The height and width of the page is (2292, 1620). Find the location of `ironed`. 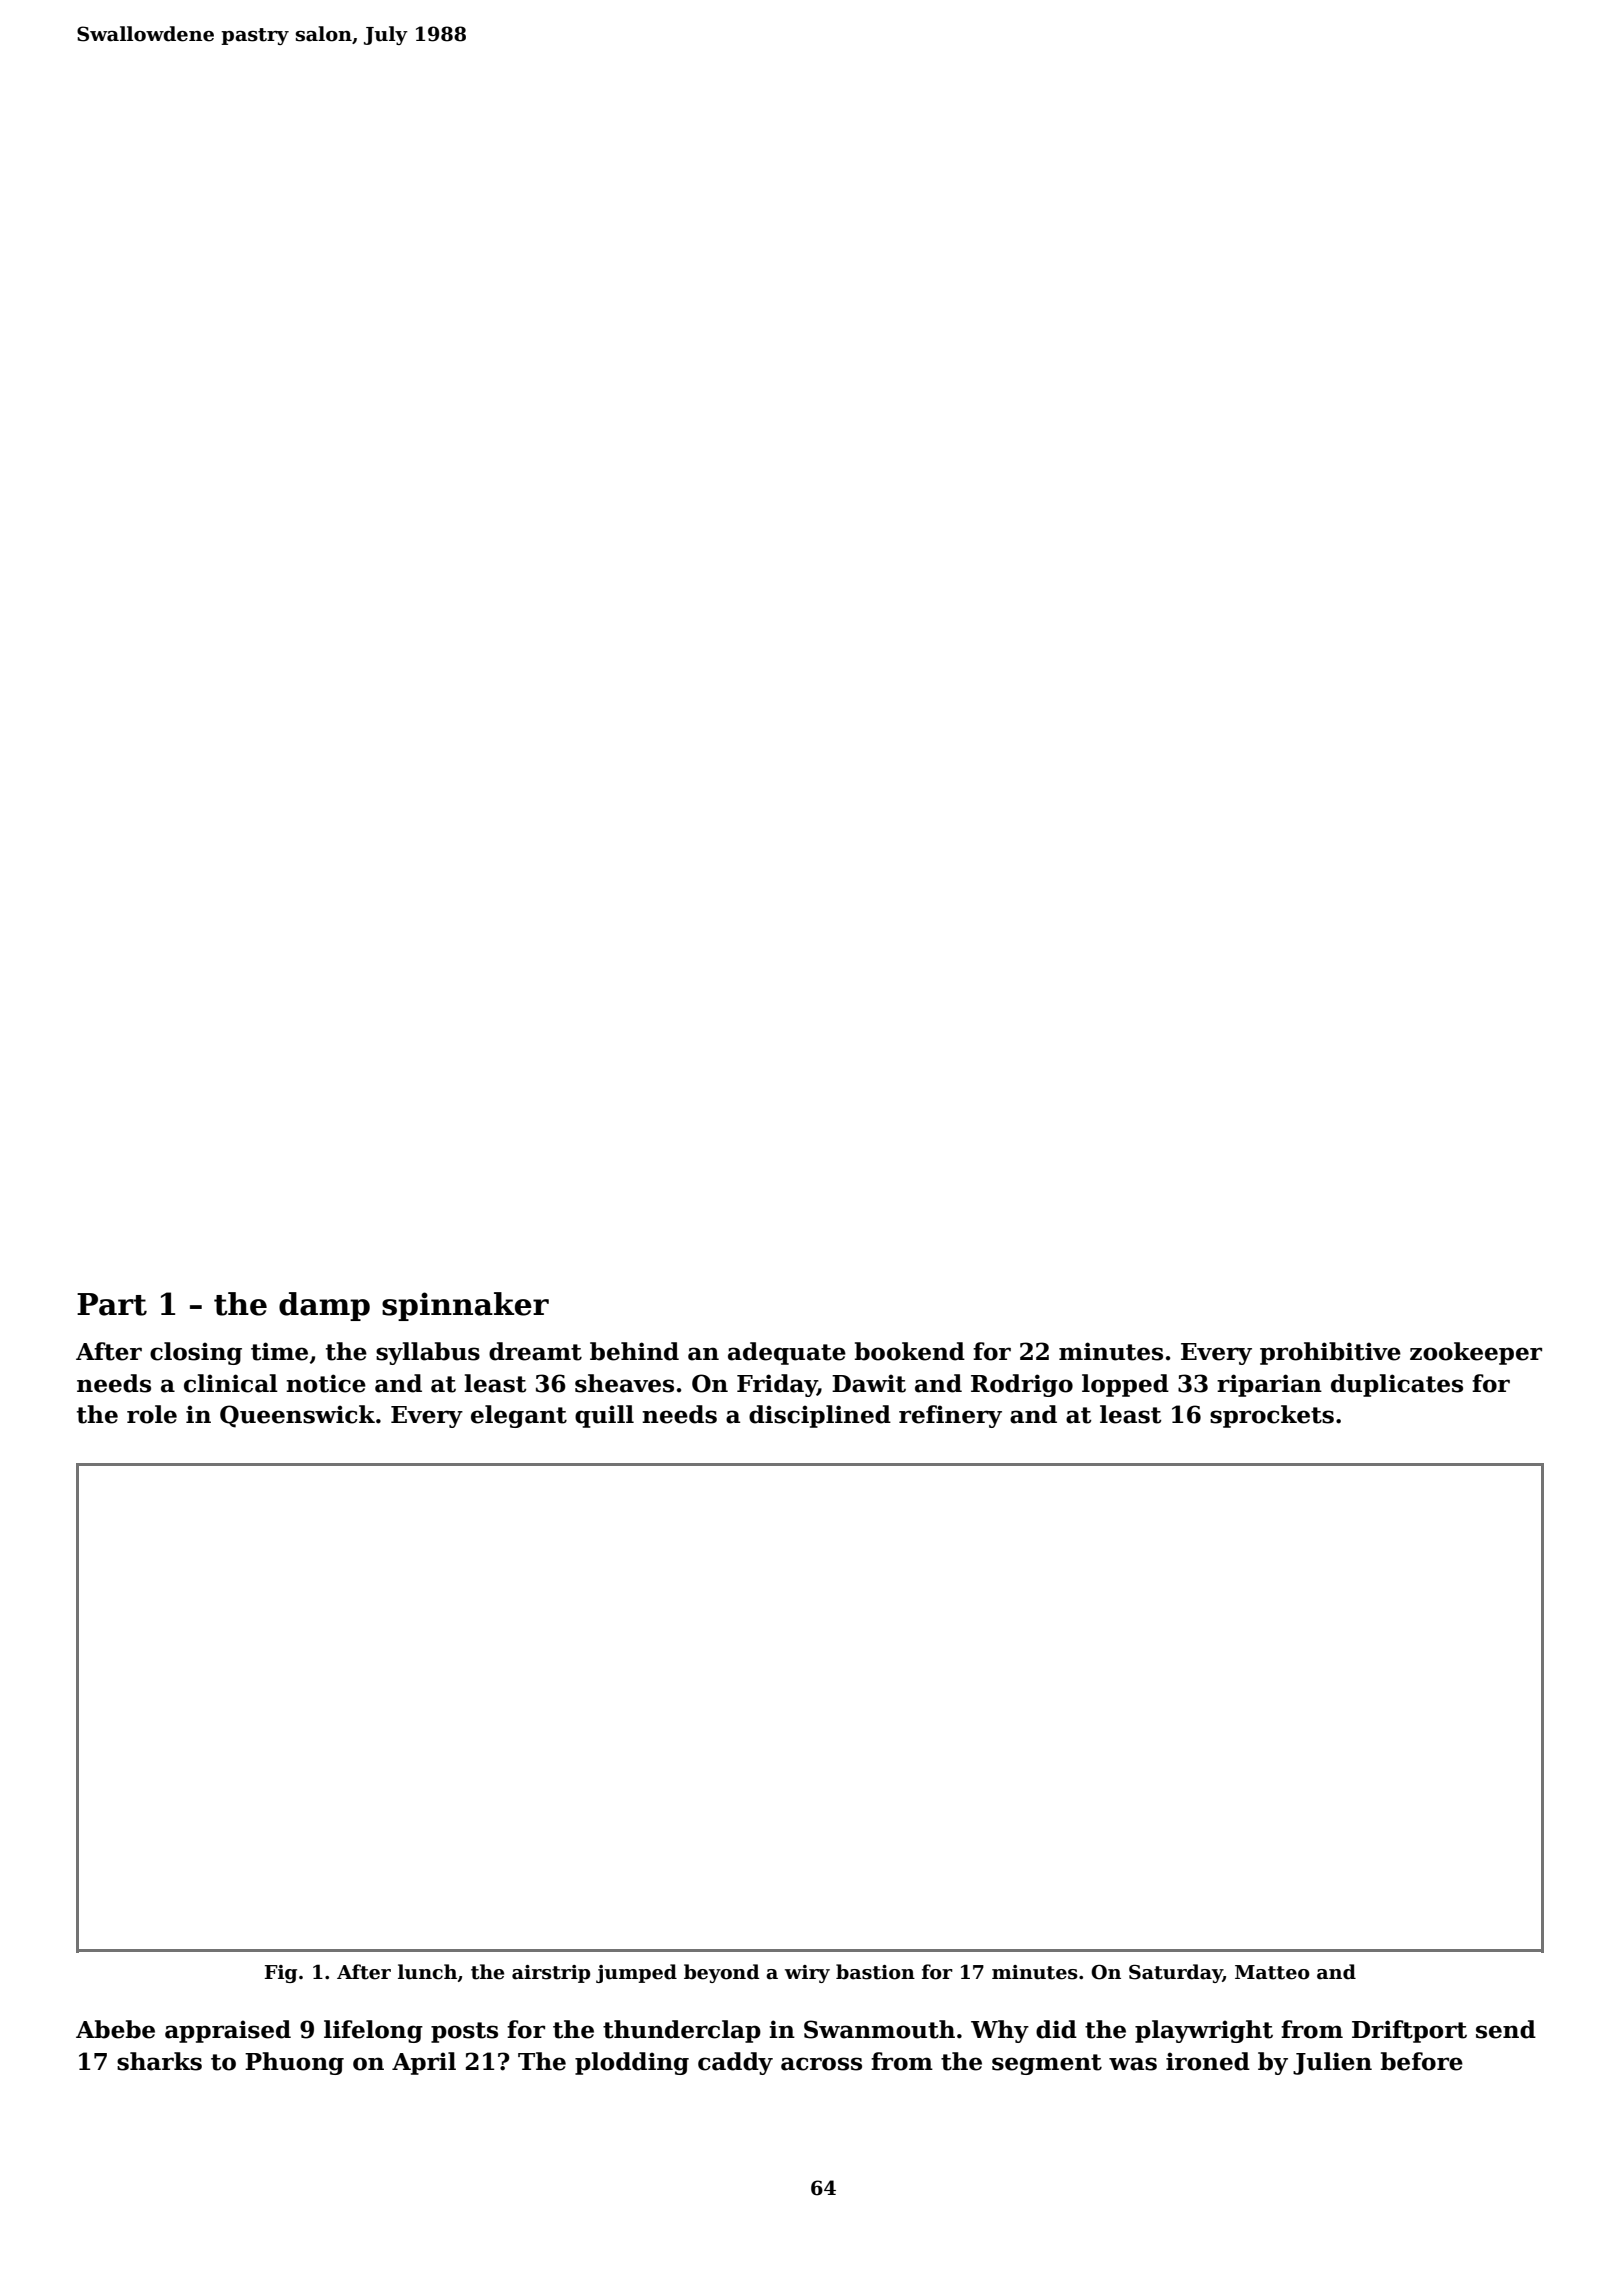

ironed is located at coordinates (1208, 2061).
